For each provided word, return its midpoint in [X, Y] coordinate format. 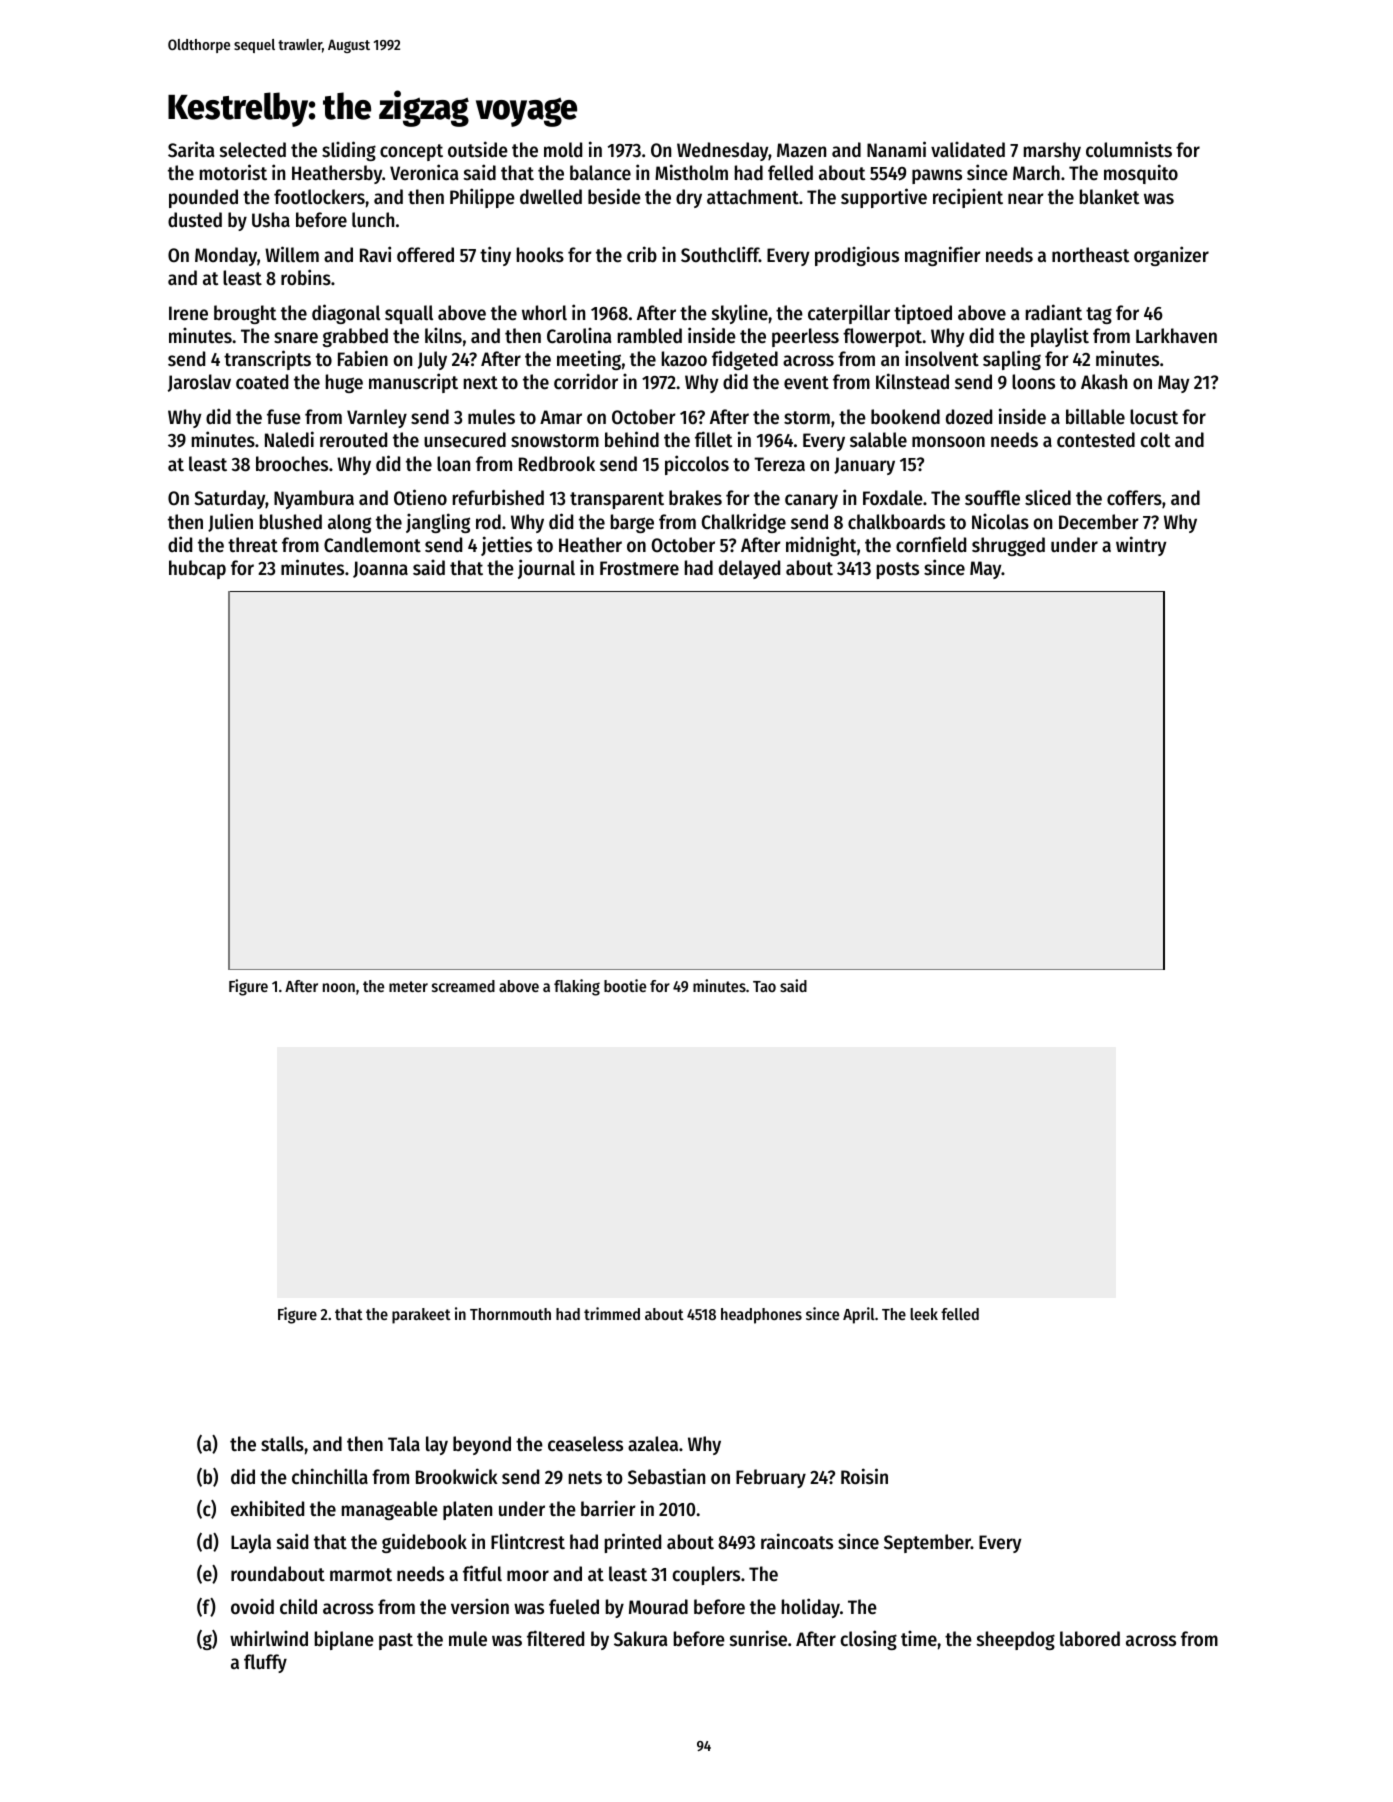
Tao [764, 986]
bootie [625, 985]
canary [811, 501]
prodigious [857, 256]
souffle [992, 498]
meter [408, 986]
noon [339, 987]
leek [924, 1314]
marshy [1052, 151]
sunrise [758, 1638]
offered [425, 255]
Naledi [289, 439]
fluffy [265, 1663]
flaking [577, 987]
